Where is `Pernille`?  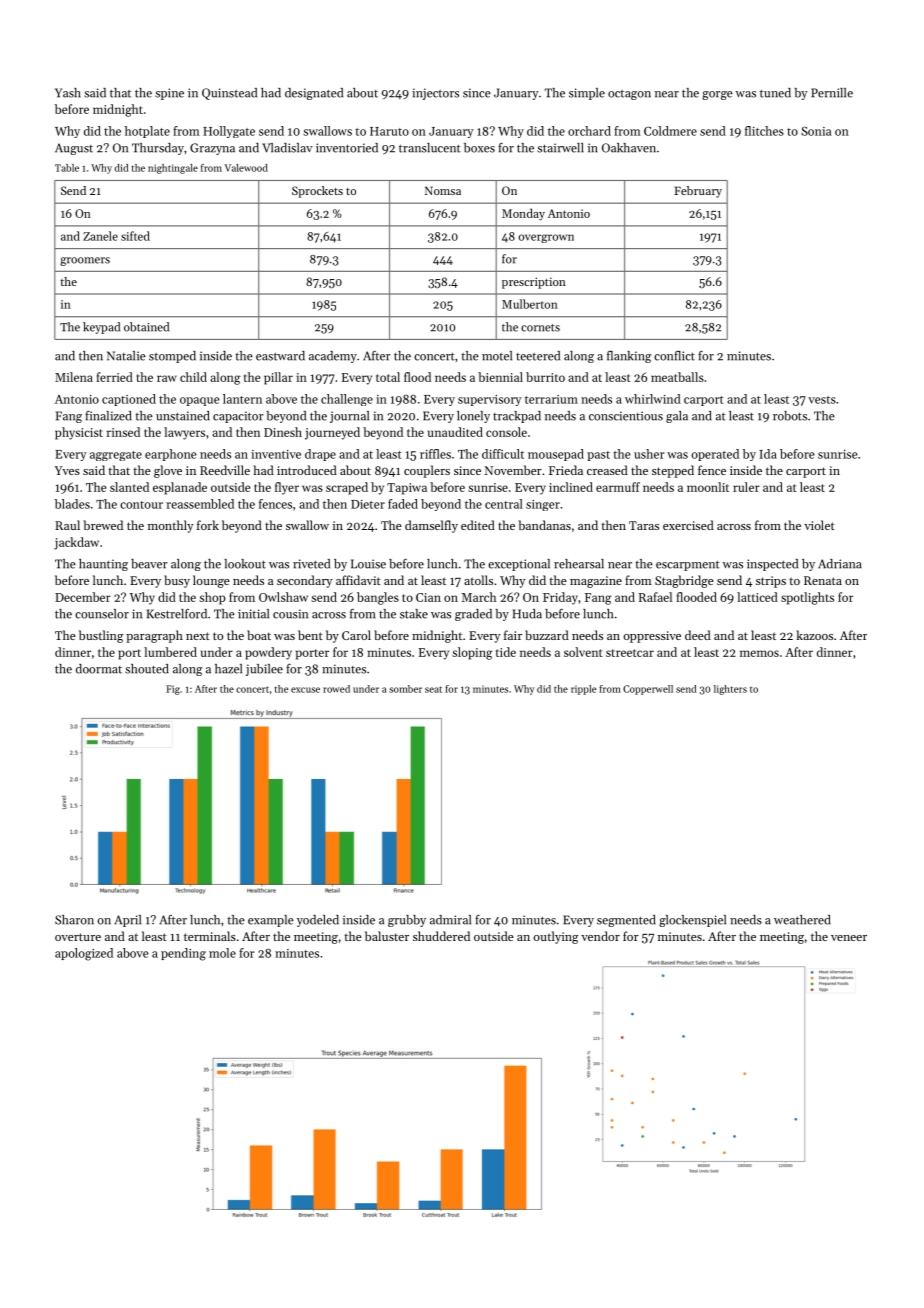
Pernille is located at coordinates (832, 93).
